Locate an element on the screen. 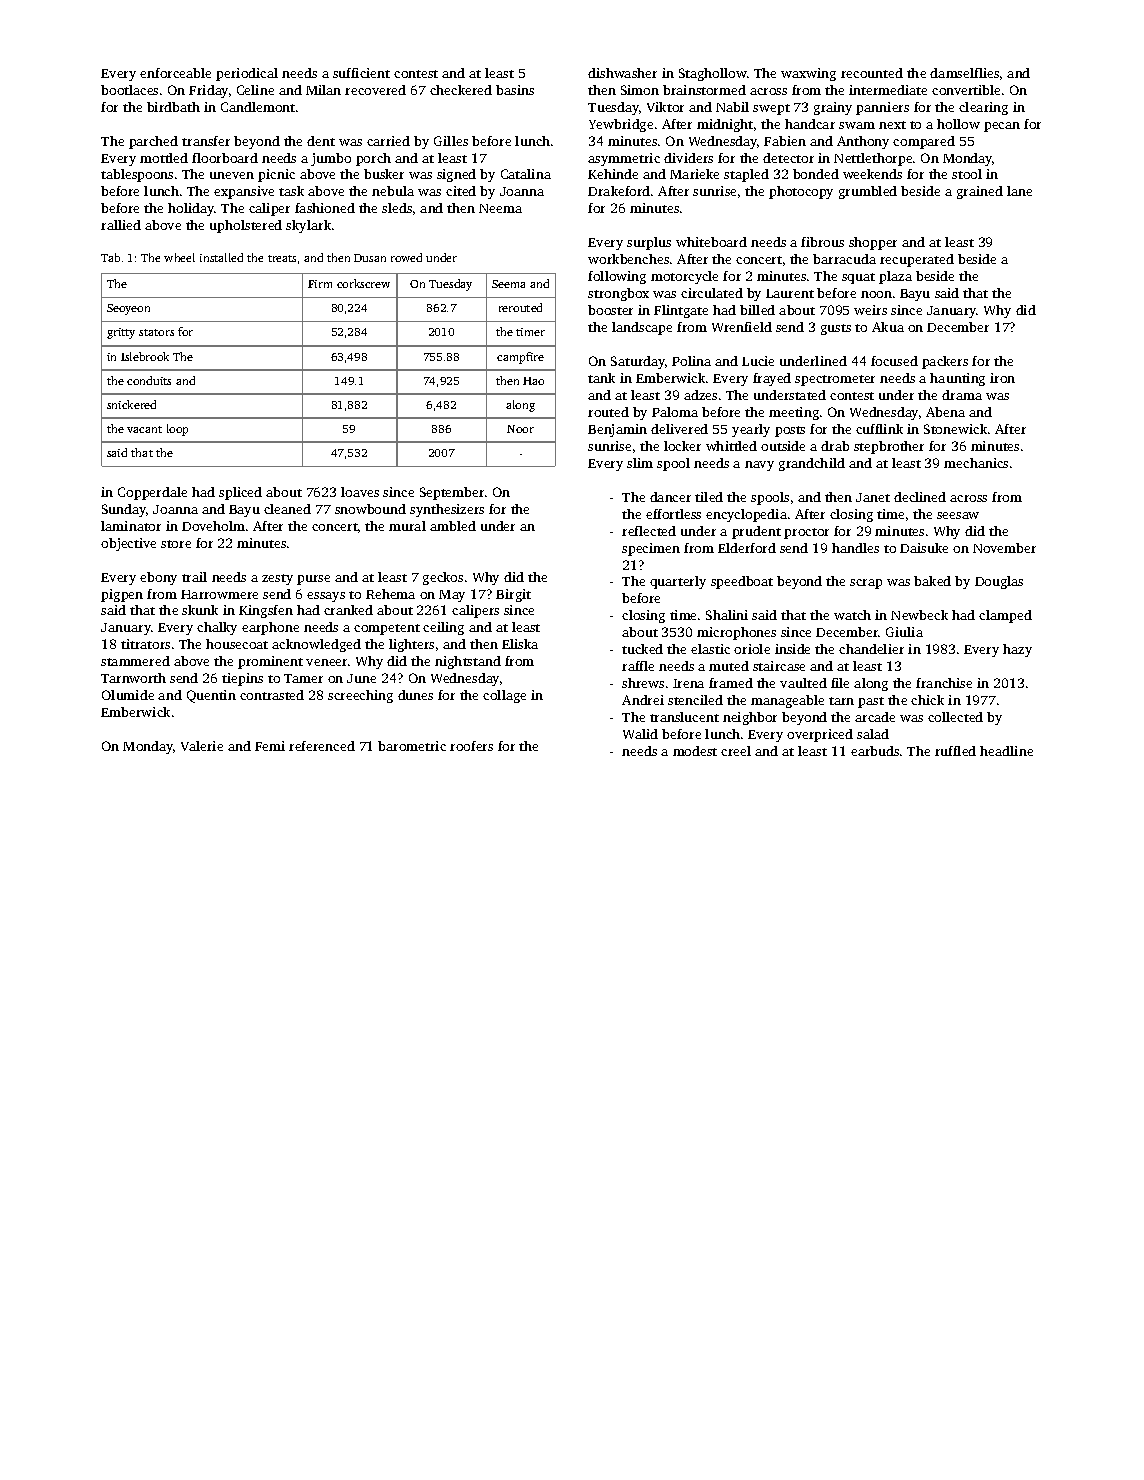 This screenshot has height=1480, width=1144. Eliska is located at coordinates (520, 644).
